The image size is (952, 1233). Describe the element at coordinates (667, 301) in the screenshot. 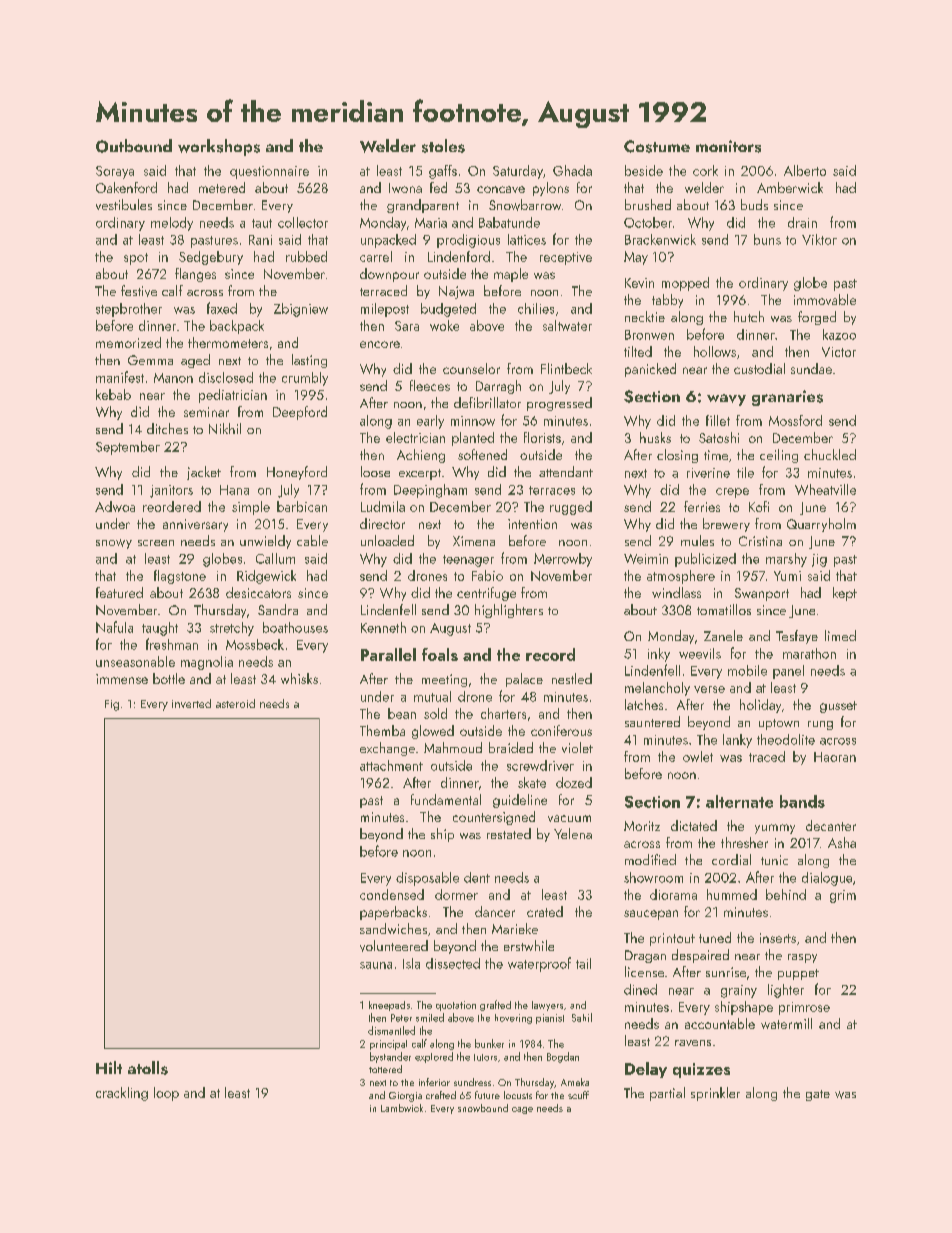

I see `tabby` at that location.
